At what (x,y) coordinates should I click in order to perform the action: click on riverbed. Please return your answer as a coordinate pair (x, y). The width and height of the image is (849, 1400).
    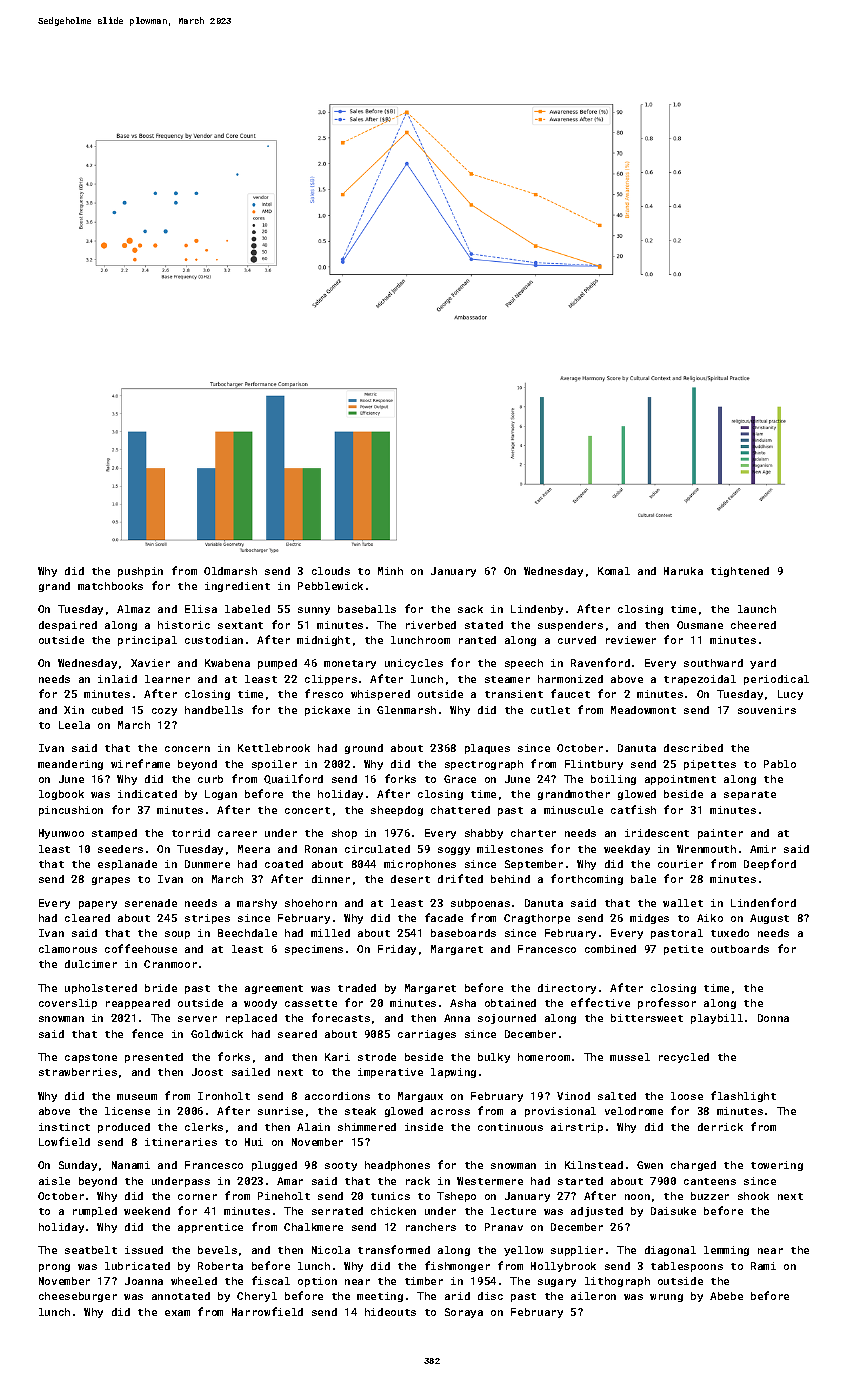
    Looking at the image, I should click on (431, 625).
